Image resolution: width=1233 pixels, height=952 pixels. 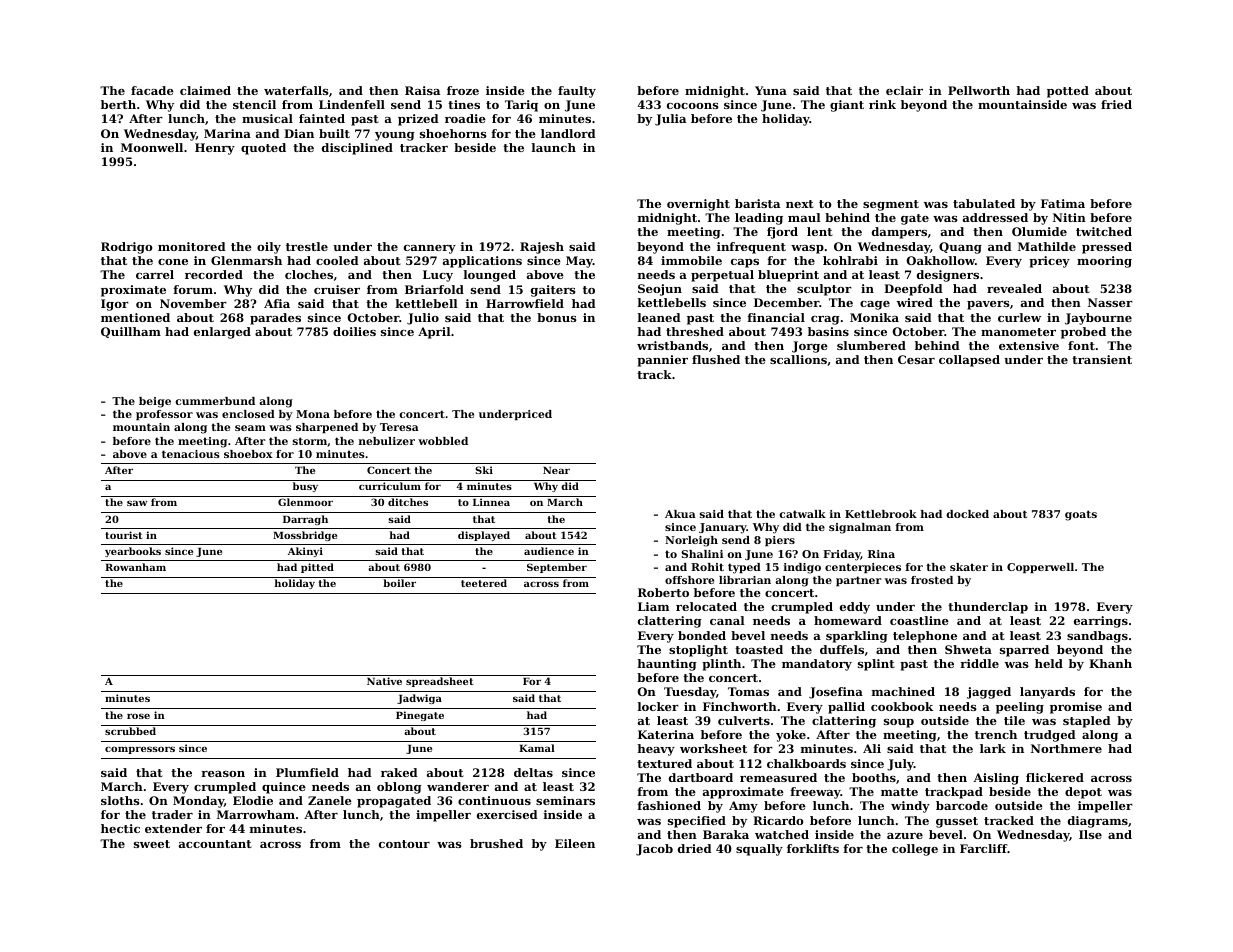 I want to click on sweet, so click(x=152, y=844).
